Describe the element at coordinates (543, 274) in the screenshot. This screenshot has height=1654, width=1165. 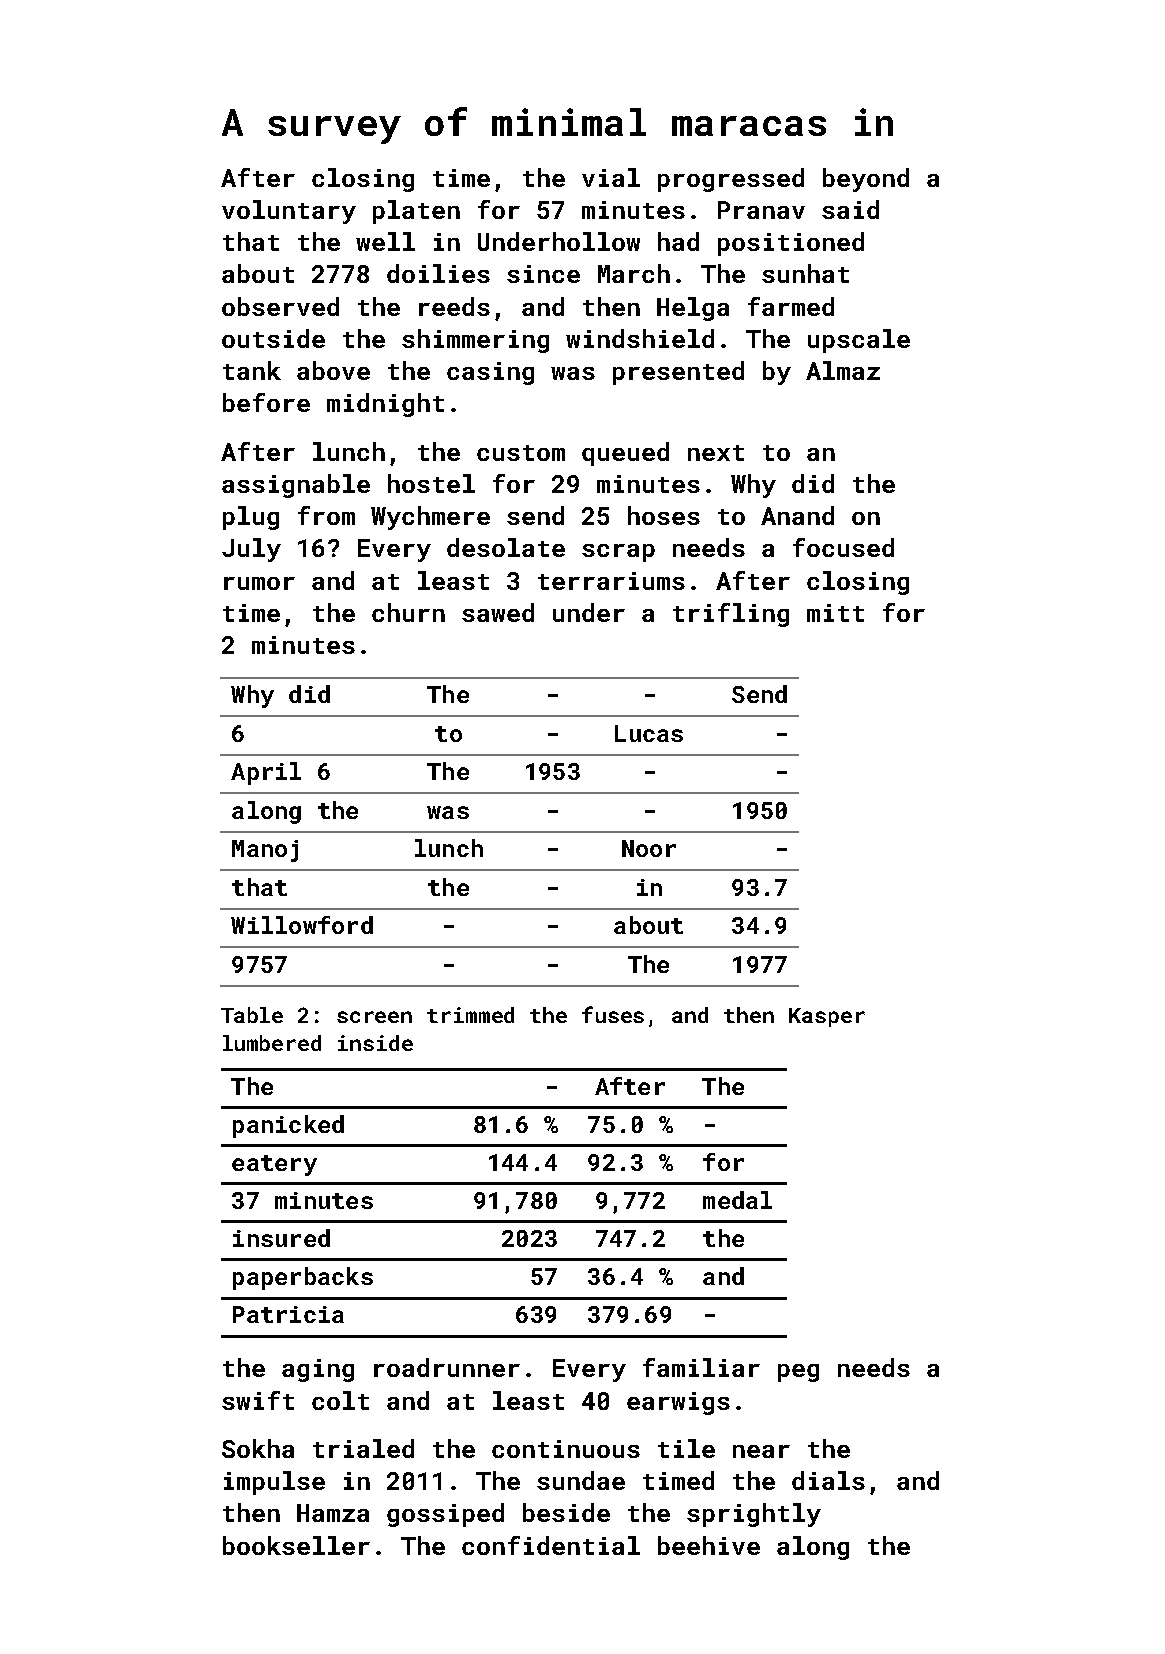
I see `since` at that location.
